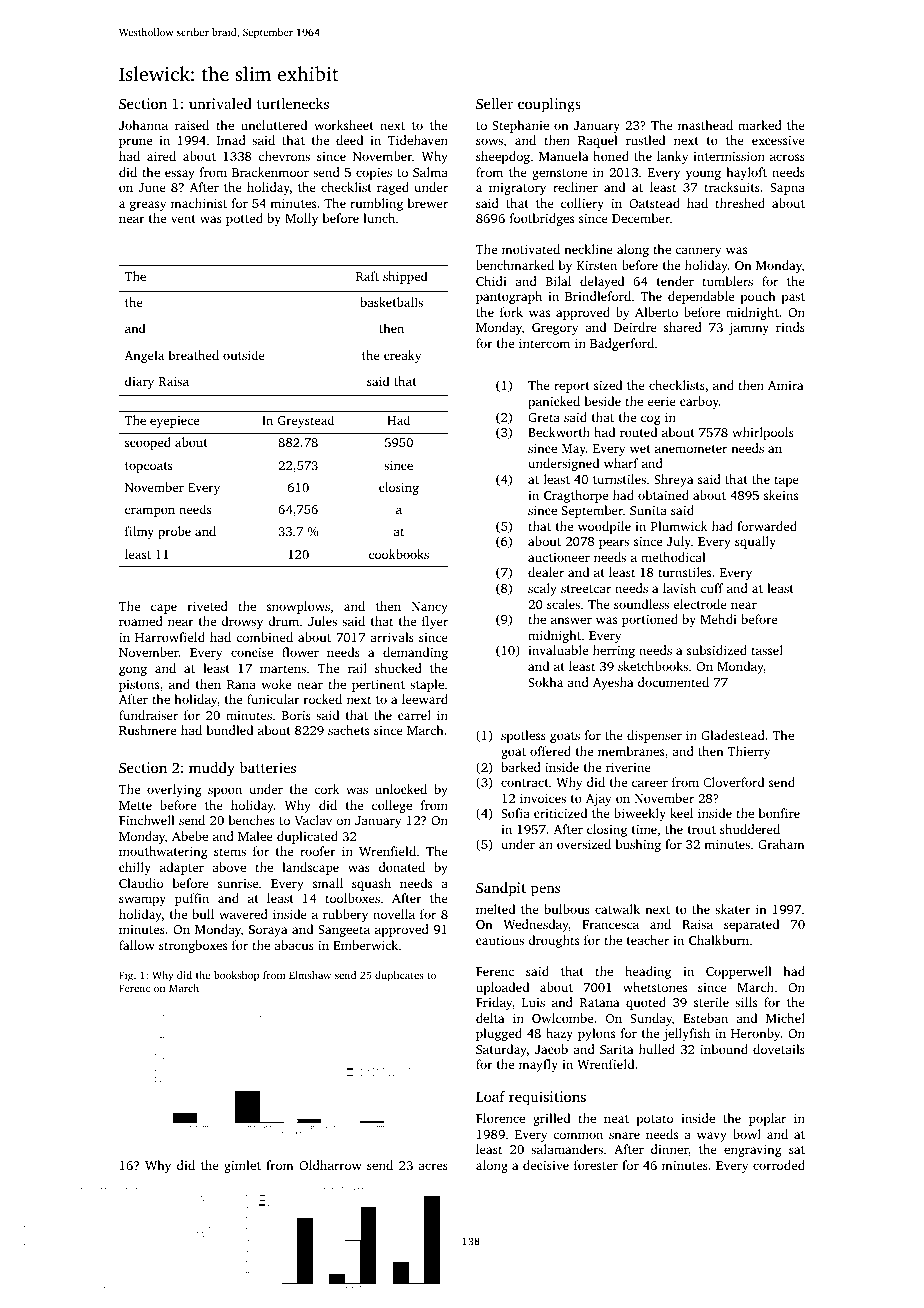  What do you see at coordinates (705, 125) in the document?
I see `masthead` at bounding box center [705, 125].
